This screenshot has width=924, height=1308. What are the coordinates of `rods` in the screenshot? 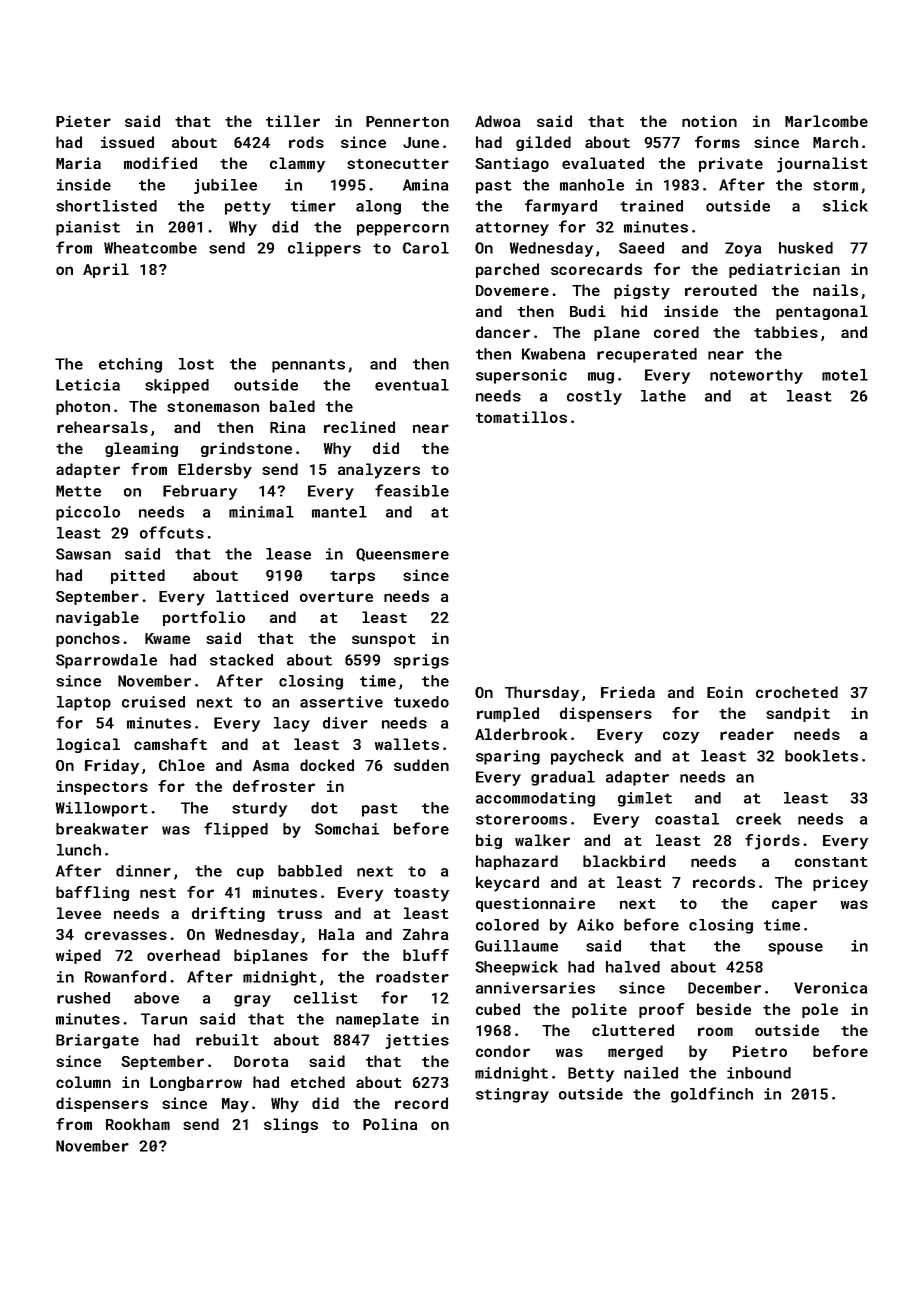 It's located at (306, 142).
